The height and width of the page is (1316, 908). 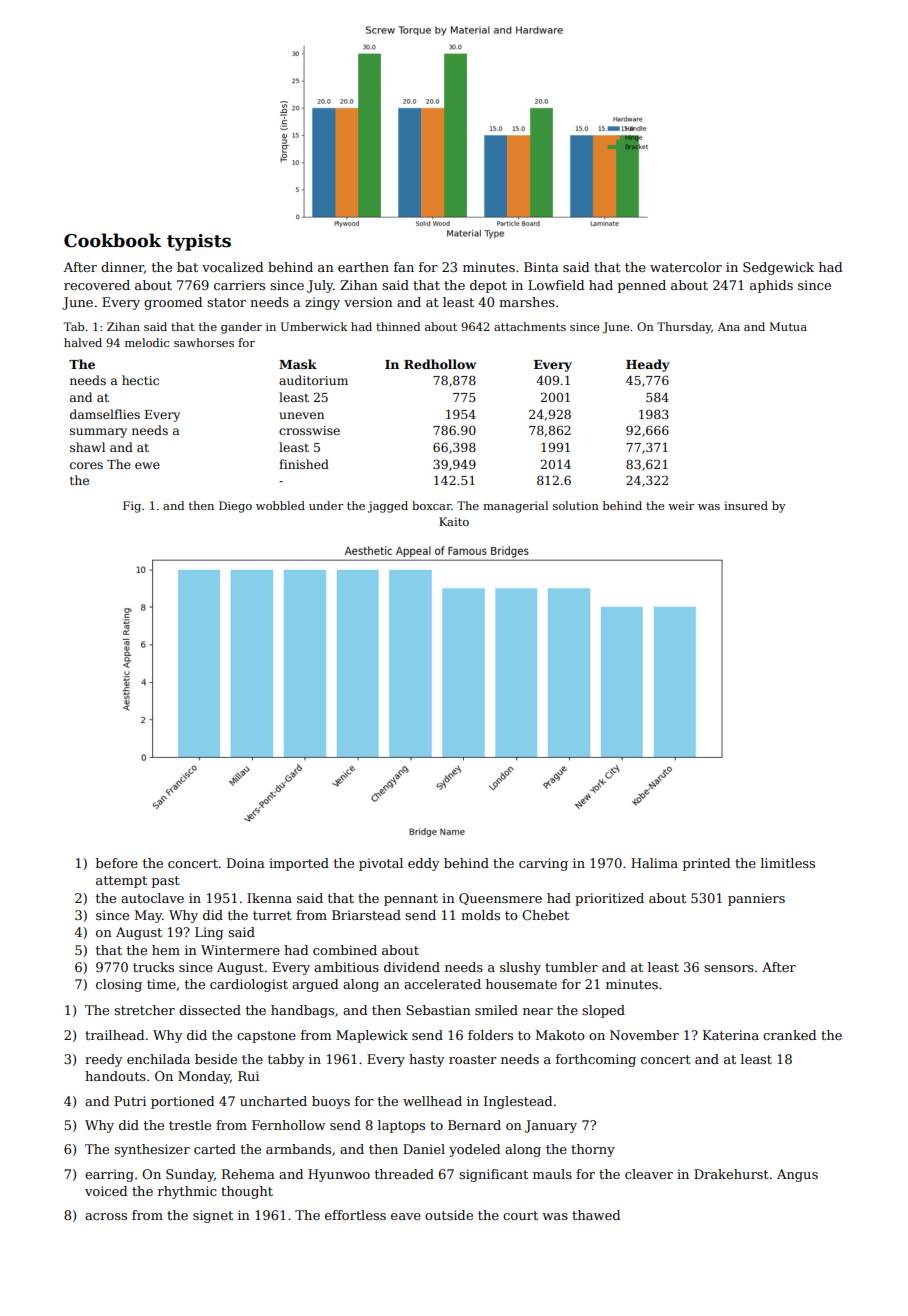 What do you see at coordinates (746, 505) in the page?
I see `insured` at bounding box center [746, 505].
